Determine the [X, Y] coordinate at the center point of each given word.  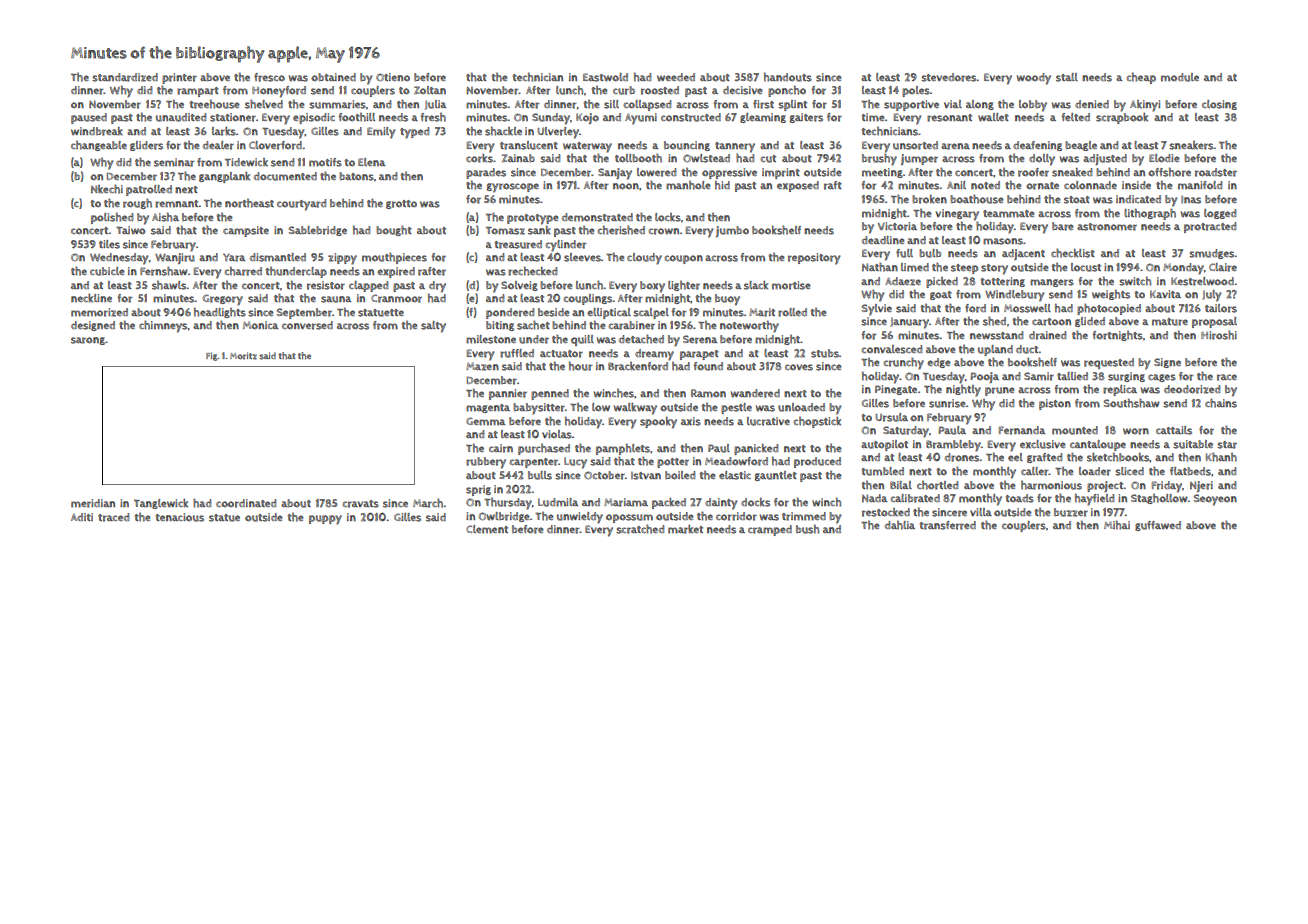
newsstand [997, 335]
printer [179, 78]
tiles [109, 244]
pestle [736, 408]
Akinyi [1145, 106]
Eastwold [605, 77]
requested [1109, 363]
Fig [212, 356]
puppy [325, 520]
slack [756, 285]
